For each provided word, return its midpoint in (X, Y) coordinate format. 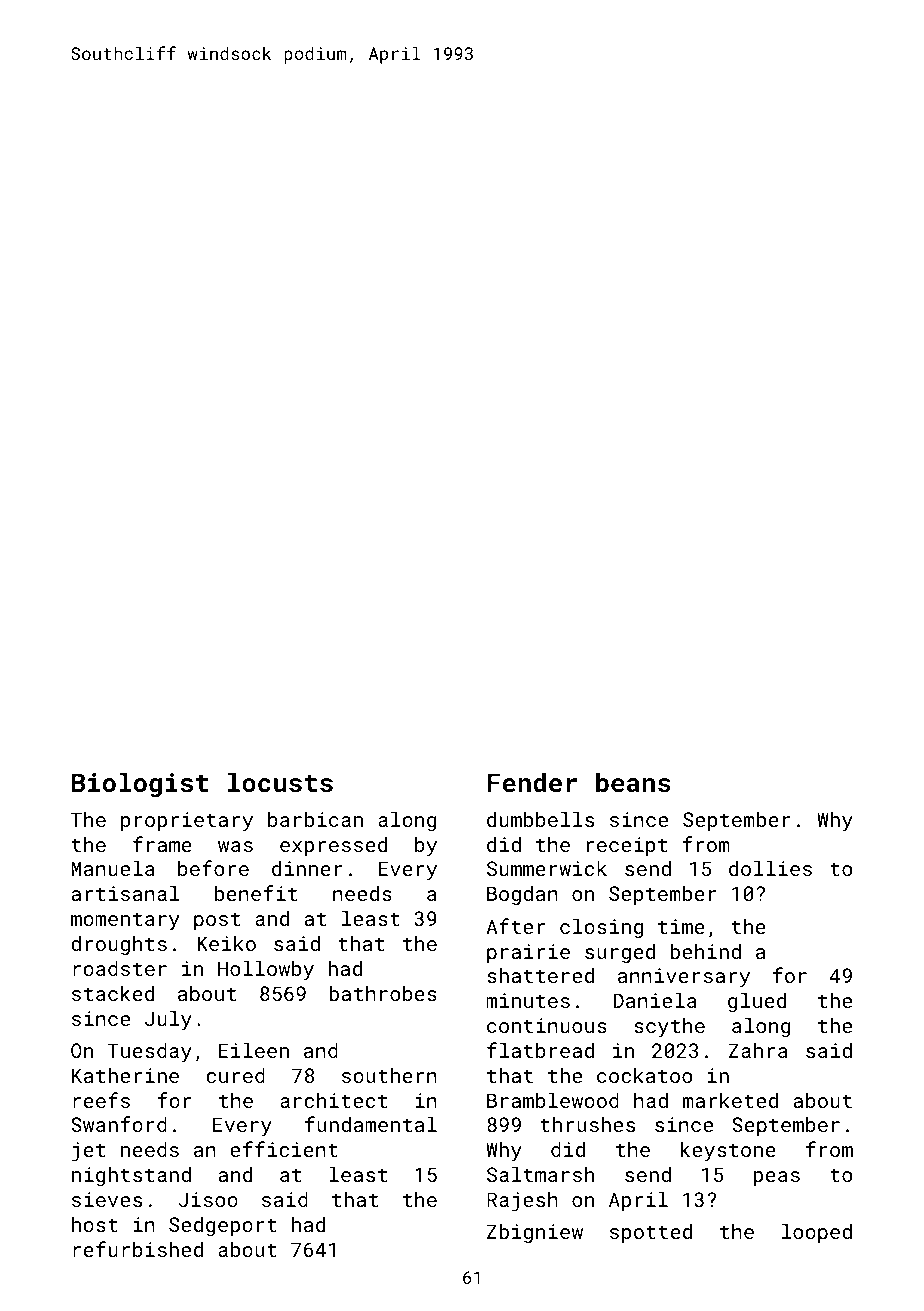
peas (777, 1178)
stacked (113, 993)
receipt (627, 846)
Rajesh (522, 1201)
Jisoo (208, 1199)
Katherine (125, 1075)
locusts (280, 782)
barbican (315, 819)
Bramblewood (553, 1100)
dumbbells (540, 819)
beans (633, 782)
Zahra (758, 1050)
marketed (730, 1100)
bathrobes (383, 993)
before (213, 868)
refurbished (138, 1249)
